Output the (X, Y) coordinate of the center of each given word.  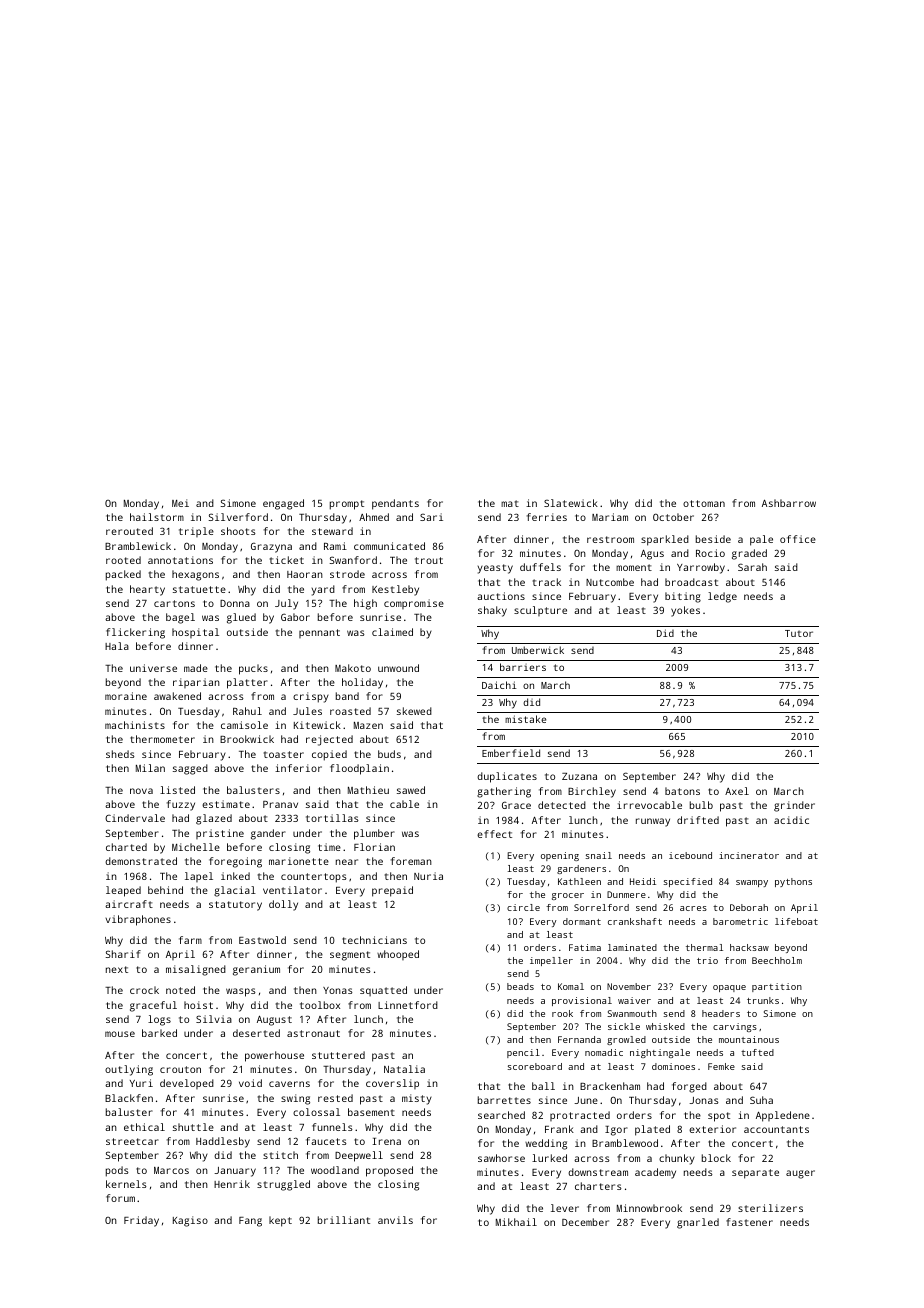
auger (800, 1174)
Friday (141, 1221)
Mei (180, 503)
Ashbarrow (789, 503)
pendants (395, 504)
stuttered (338, 1055)
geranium (256, 970)
